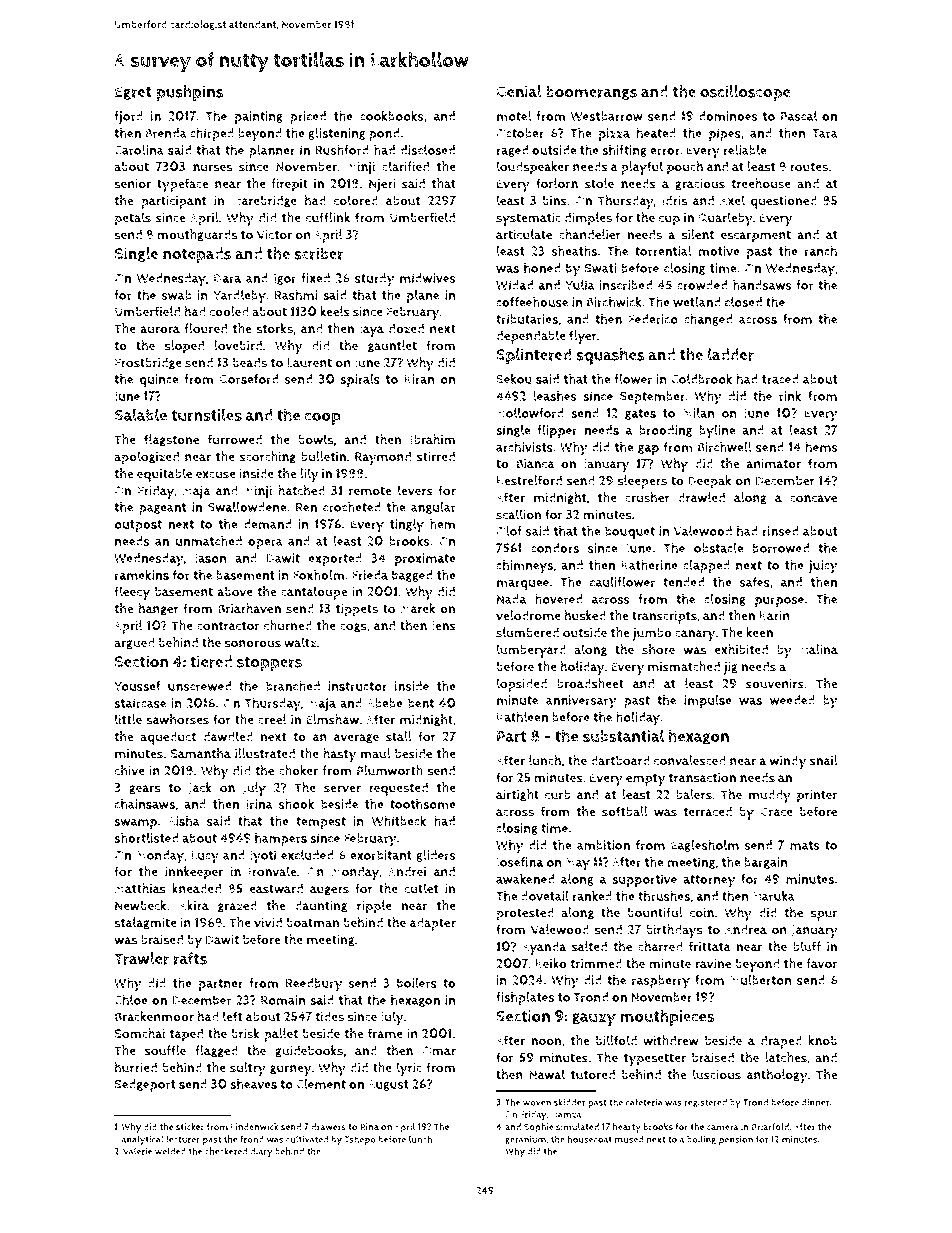  What do you see at coordinates (825, 133) in the image?
I see `Tara` at bounding box center [825, 133].
